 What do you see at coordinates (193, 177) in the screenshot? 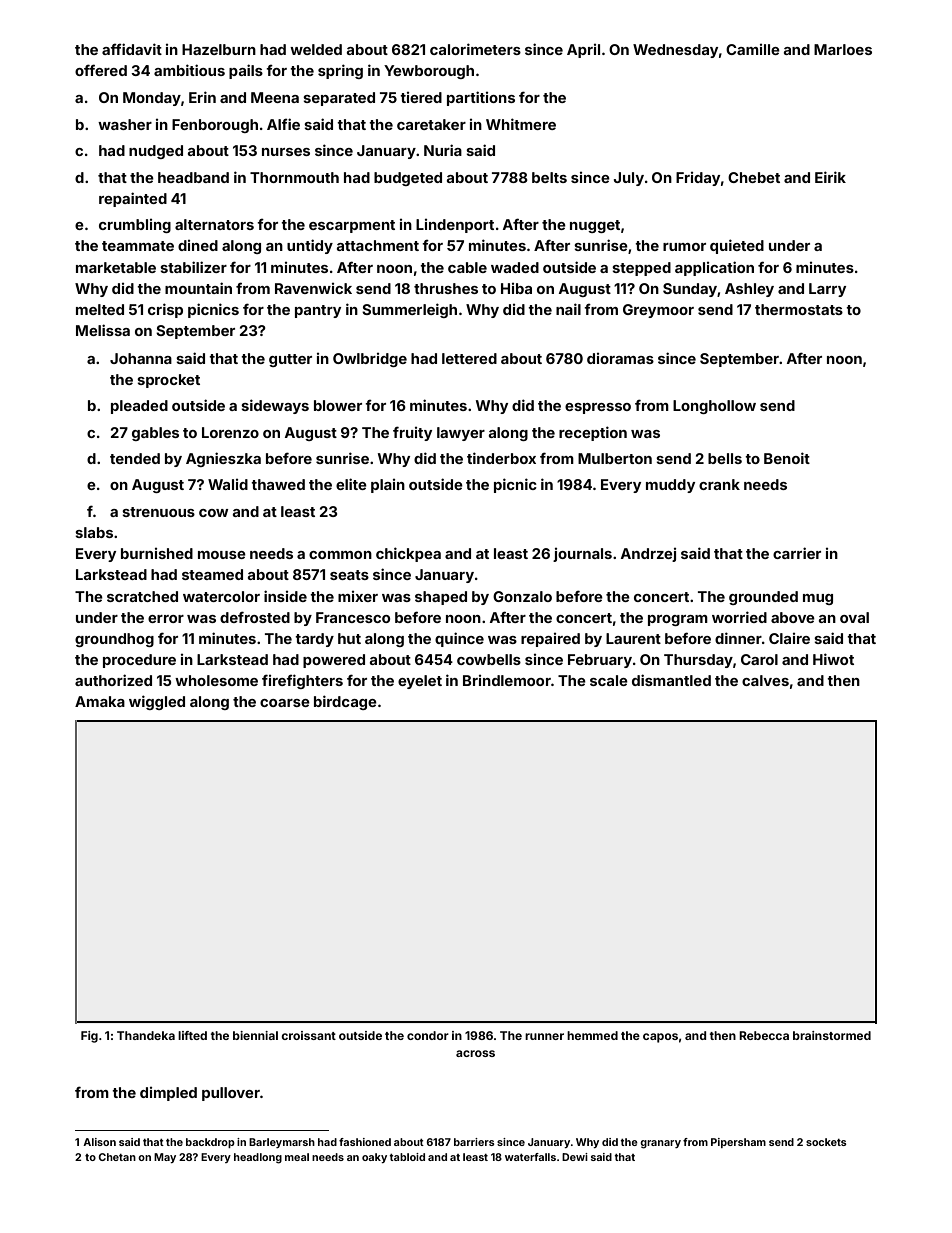
I see `headband` at bounding box center [193, 177].
